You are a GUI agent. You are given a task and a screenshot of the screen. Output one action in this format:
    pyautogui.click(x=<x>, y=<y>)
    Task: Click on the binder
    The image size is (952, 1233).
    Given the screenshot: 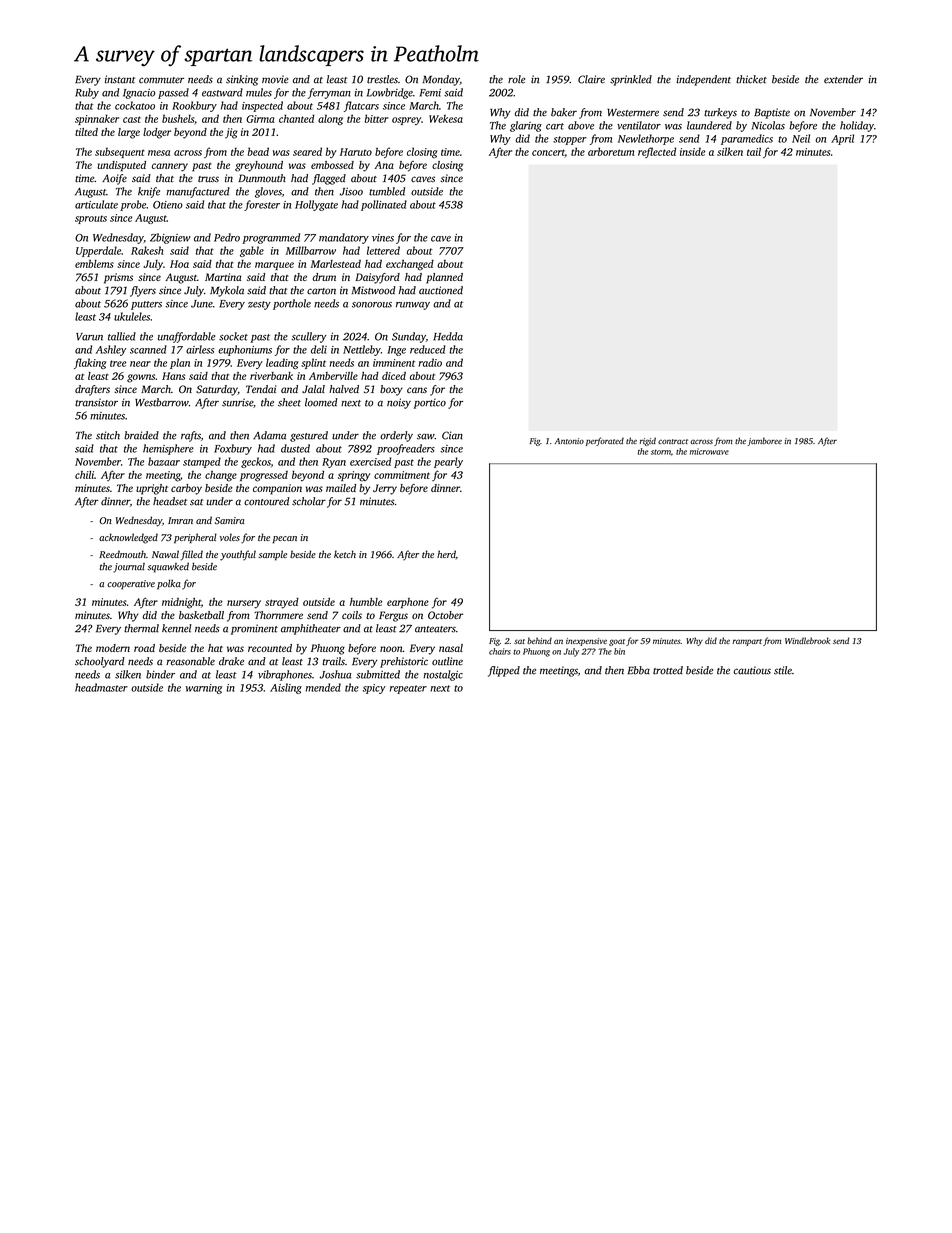 What is the action you would take?
    pyautogui.click(x=160, y=674)
